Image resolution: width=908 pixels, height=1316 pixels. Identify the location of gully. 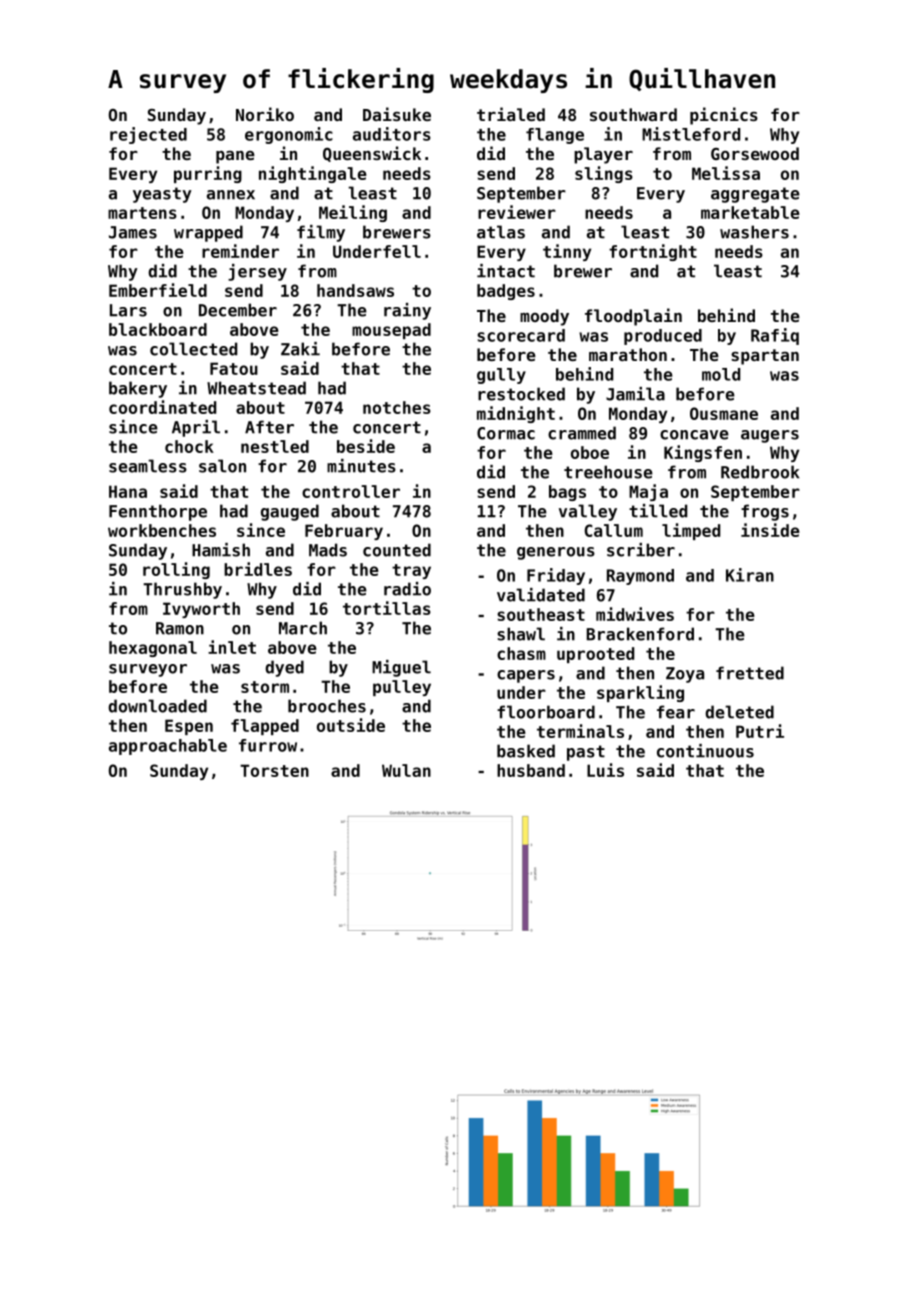
(501, 376).
